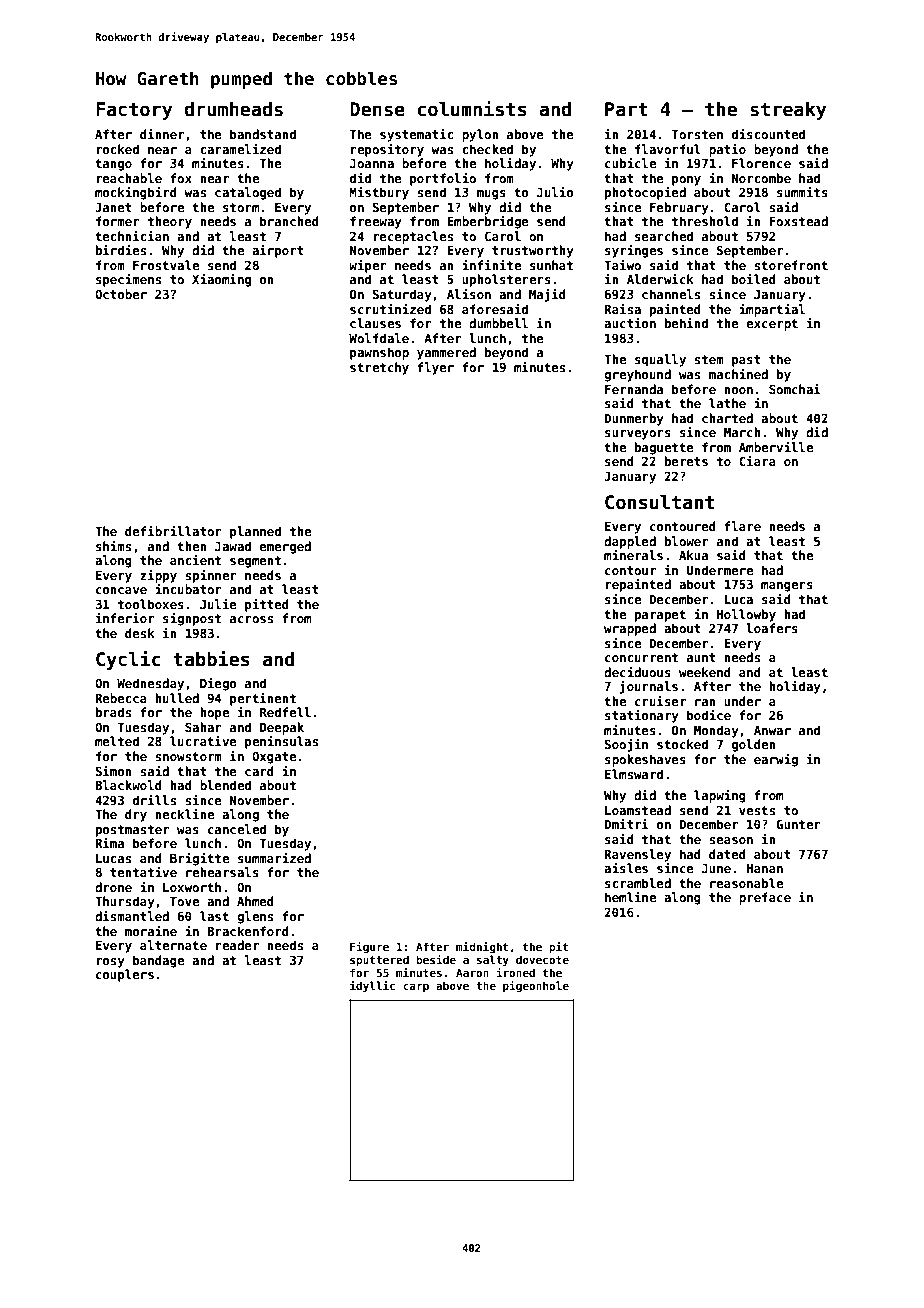  I want to click on Dense, so click(377, 109).
